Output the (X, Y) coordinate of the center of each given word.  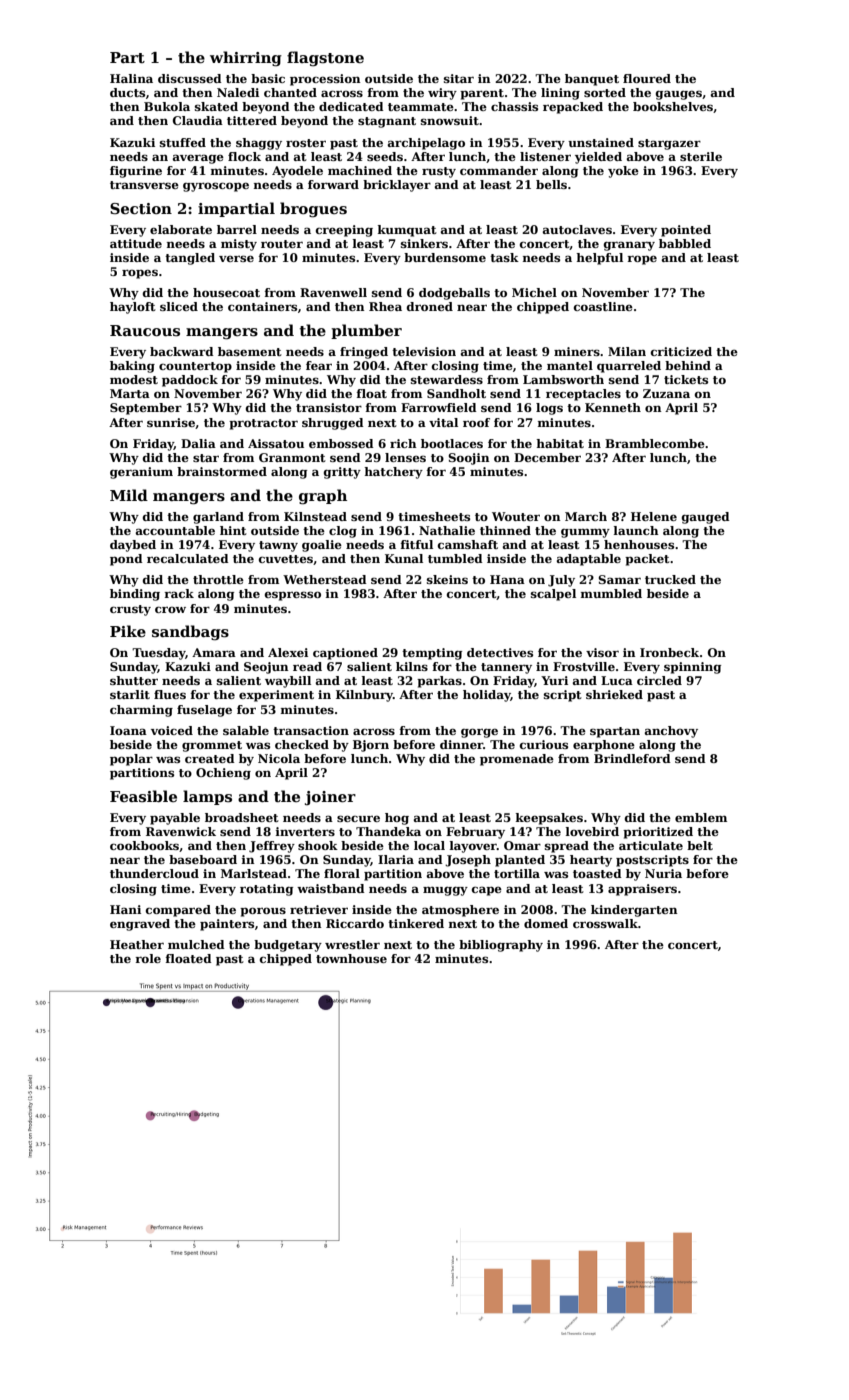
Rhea (385, 306)
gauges (679, 95)
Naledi (238, 92)
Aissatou (276, 443)
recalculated (188, 558)
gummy (585, 533)
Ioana (128, 730)
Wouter (516, 516)
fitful (417, 544)
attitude (136, 243)
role (148, 958)
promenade (517, 760)
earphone (604, 746)
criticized (681, 351)
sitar (459, 78)
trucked (670, 579)
